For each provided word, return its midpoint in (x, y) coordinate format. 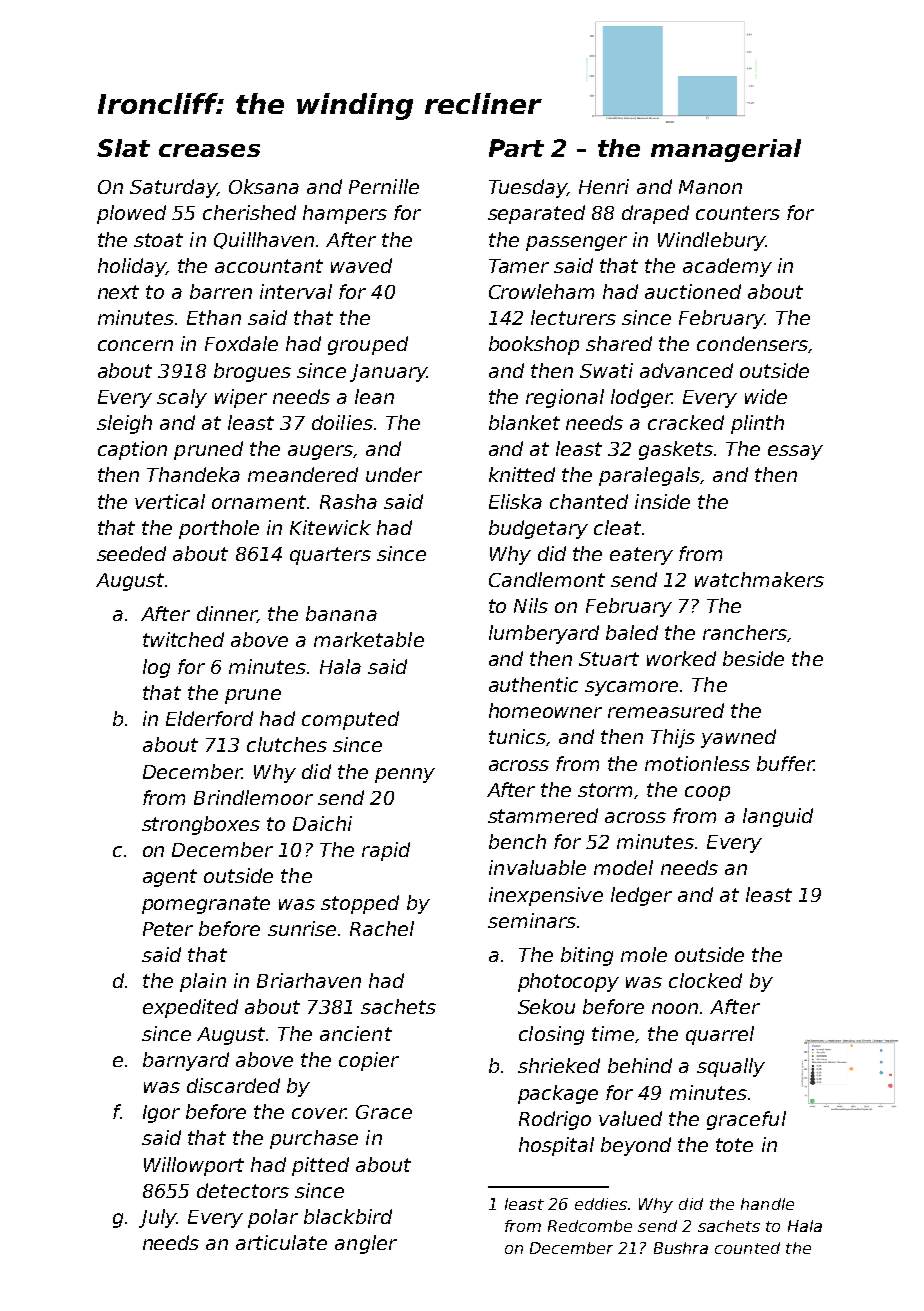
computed (350, 720)
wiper (241, 398)
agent (170, 878)
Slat (123, 148)
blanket (524, 422)
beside (753, 658)
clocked (705, 980)
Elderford (209, 718)
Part (516, 148)
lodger (641, 398)
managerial (726, 150)
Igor (161, 1114)
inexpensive (546, 896)
